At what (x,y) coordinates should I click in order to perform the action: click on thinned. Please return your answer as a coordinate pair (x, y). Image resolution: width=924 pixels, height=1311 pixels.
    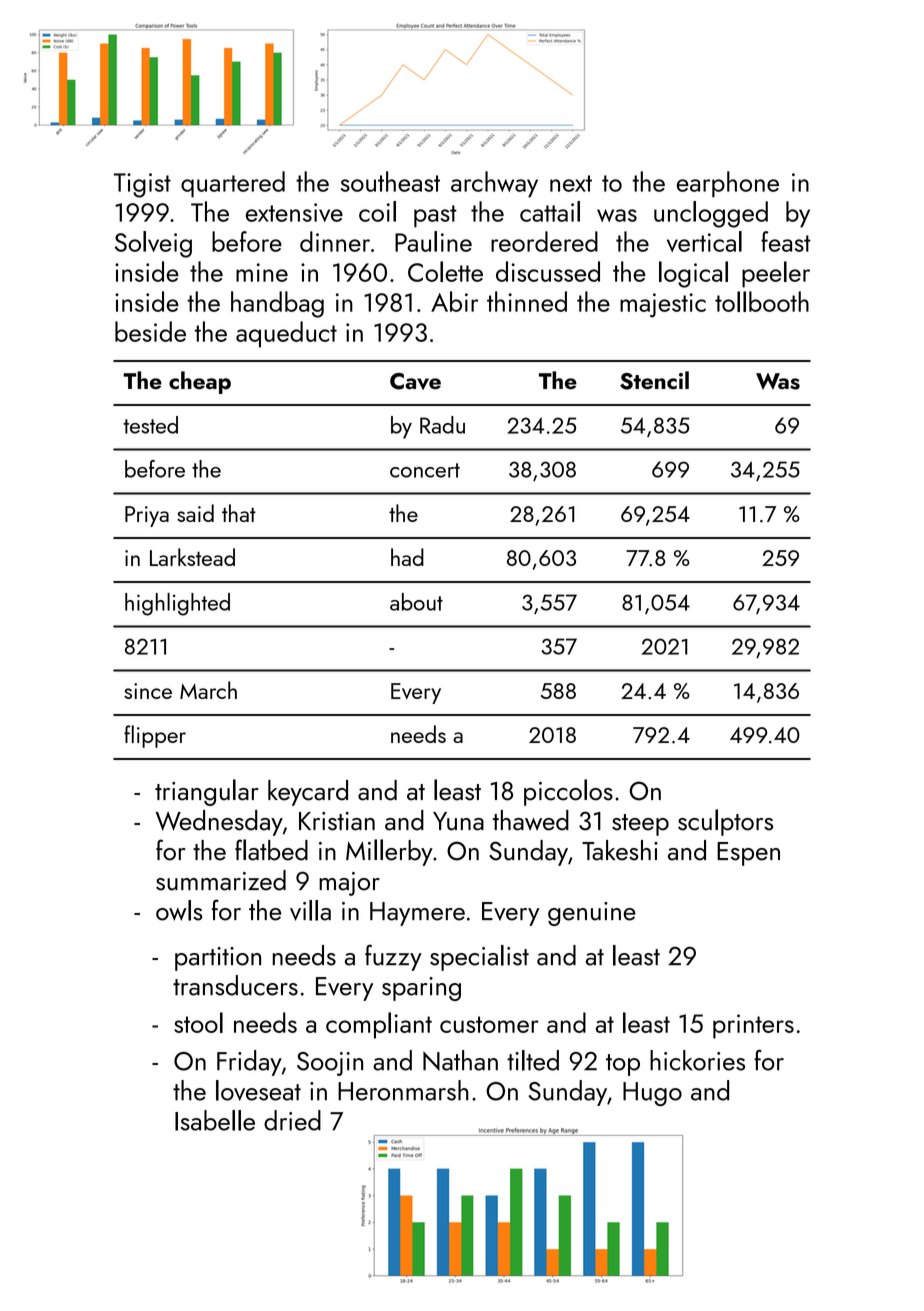
    Looking at the image, I should click on (527, 301).
